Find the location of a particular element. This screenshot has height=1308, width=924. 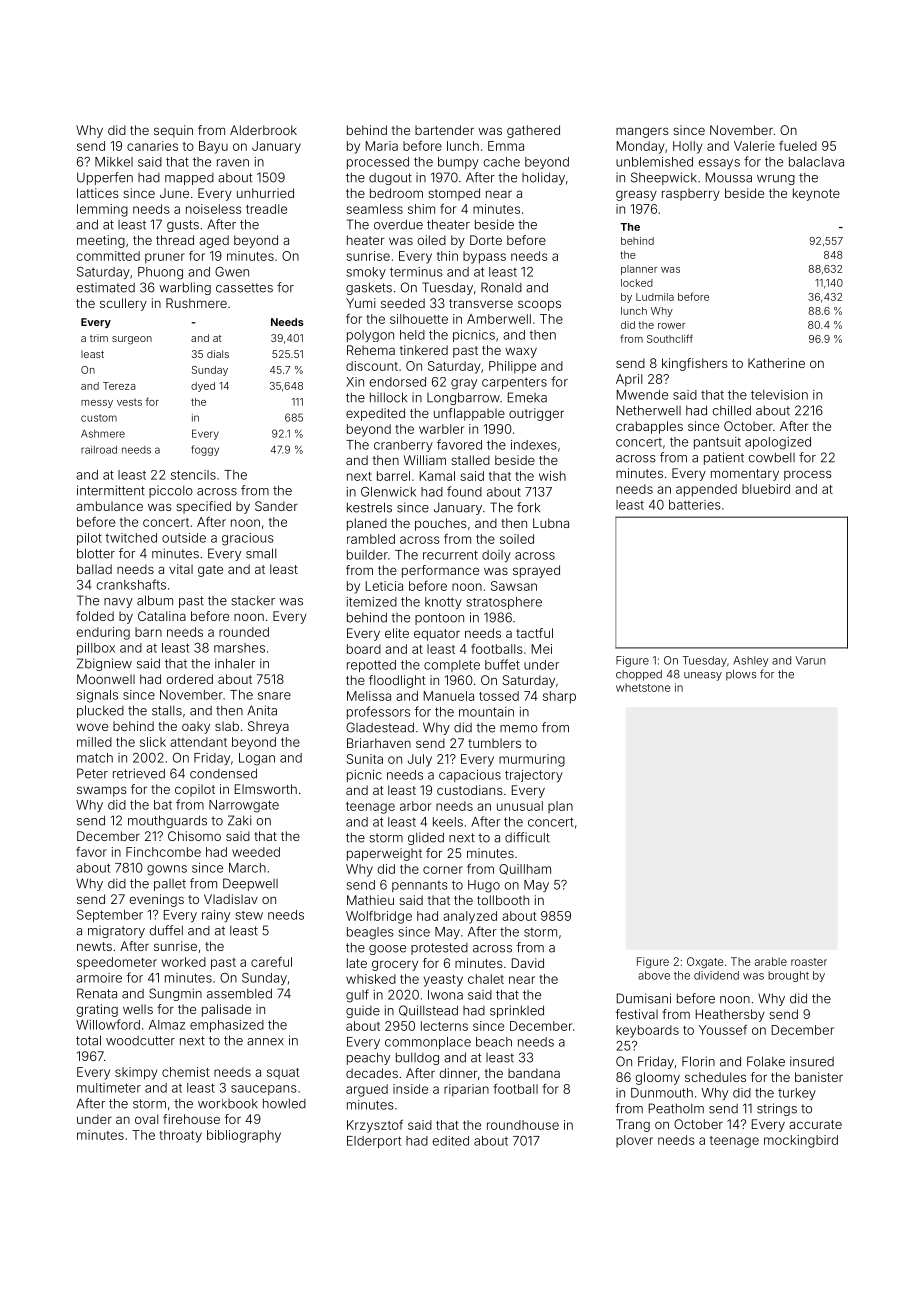

doily is located at coordinates (496, 556).
